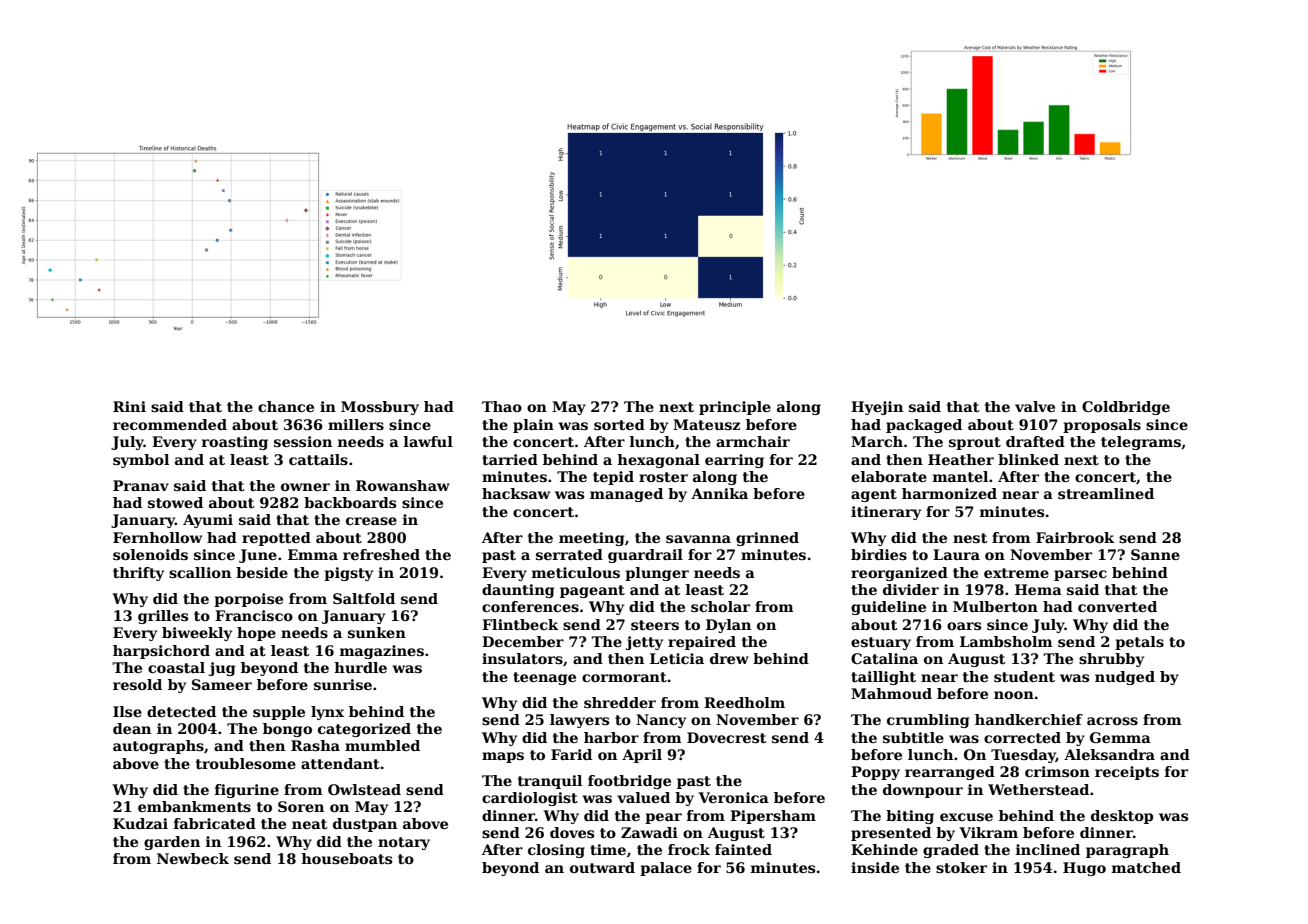  What do you see at coordinates (735, 408) in the screenshot?
I see `principle` at bounding box center [735, 408].
